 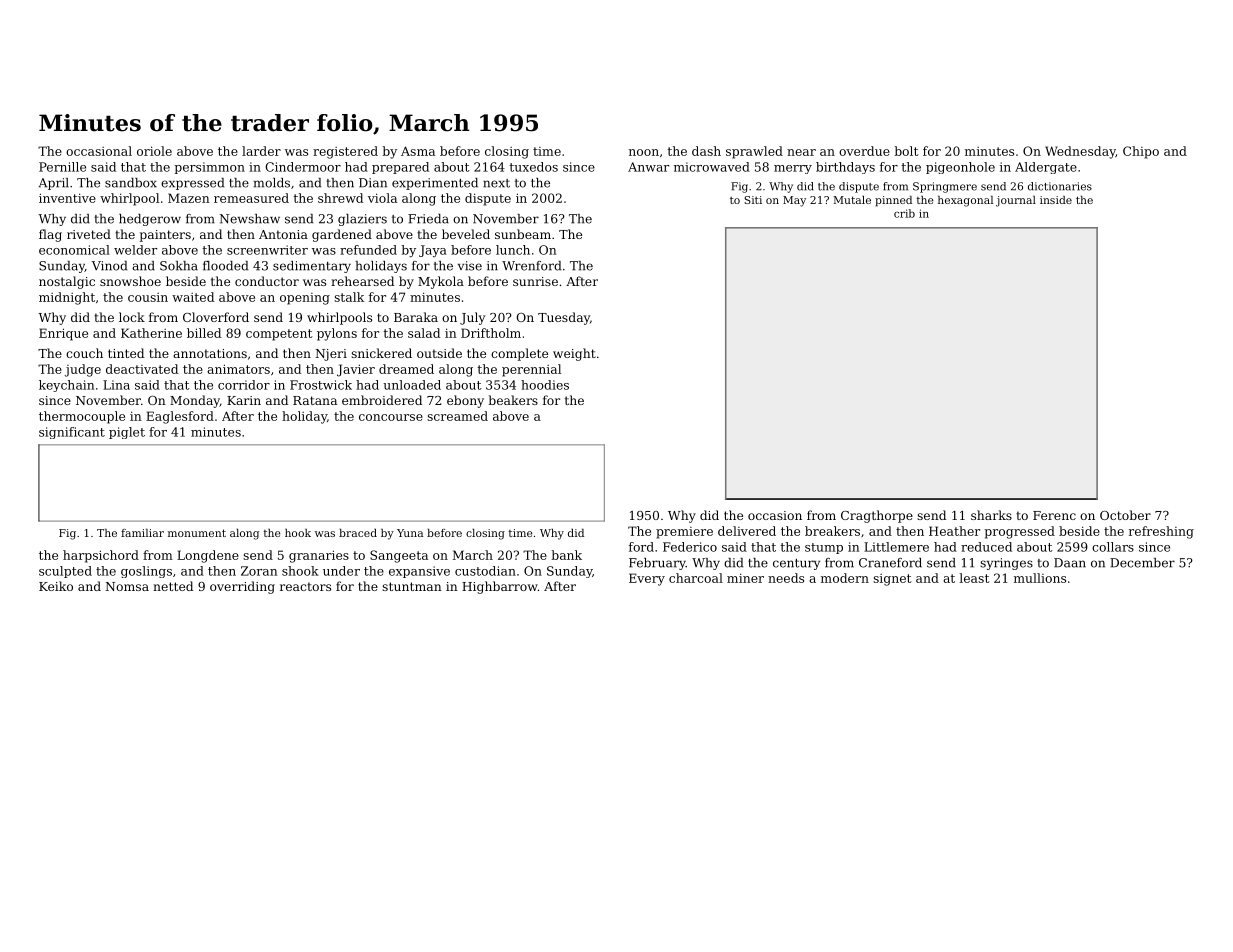 I want to click on Highbarrow, so click(x=500, y=587).
